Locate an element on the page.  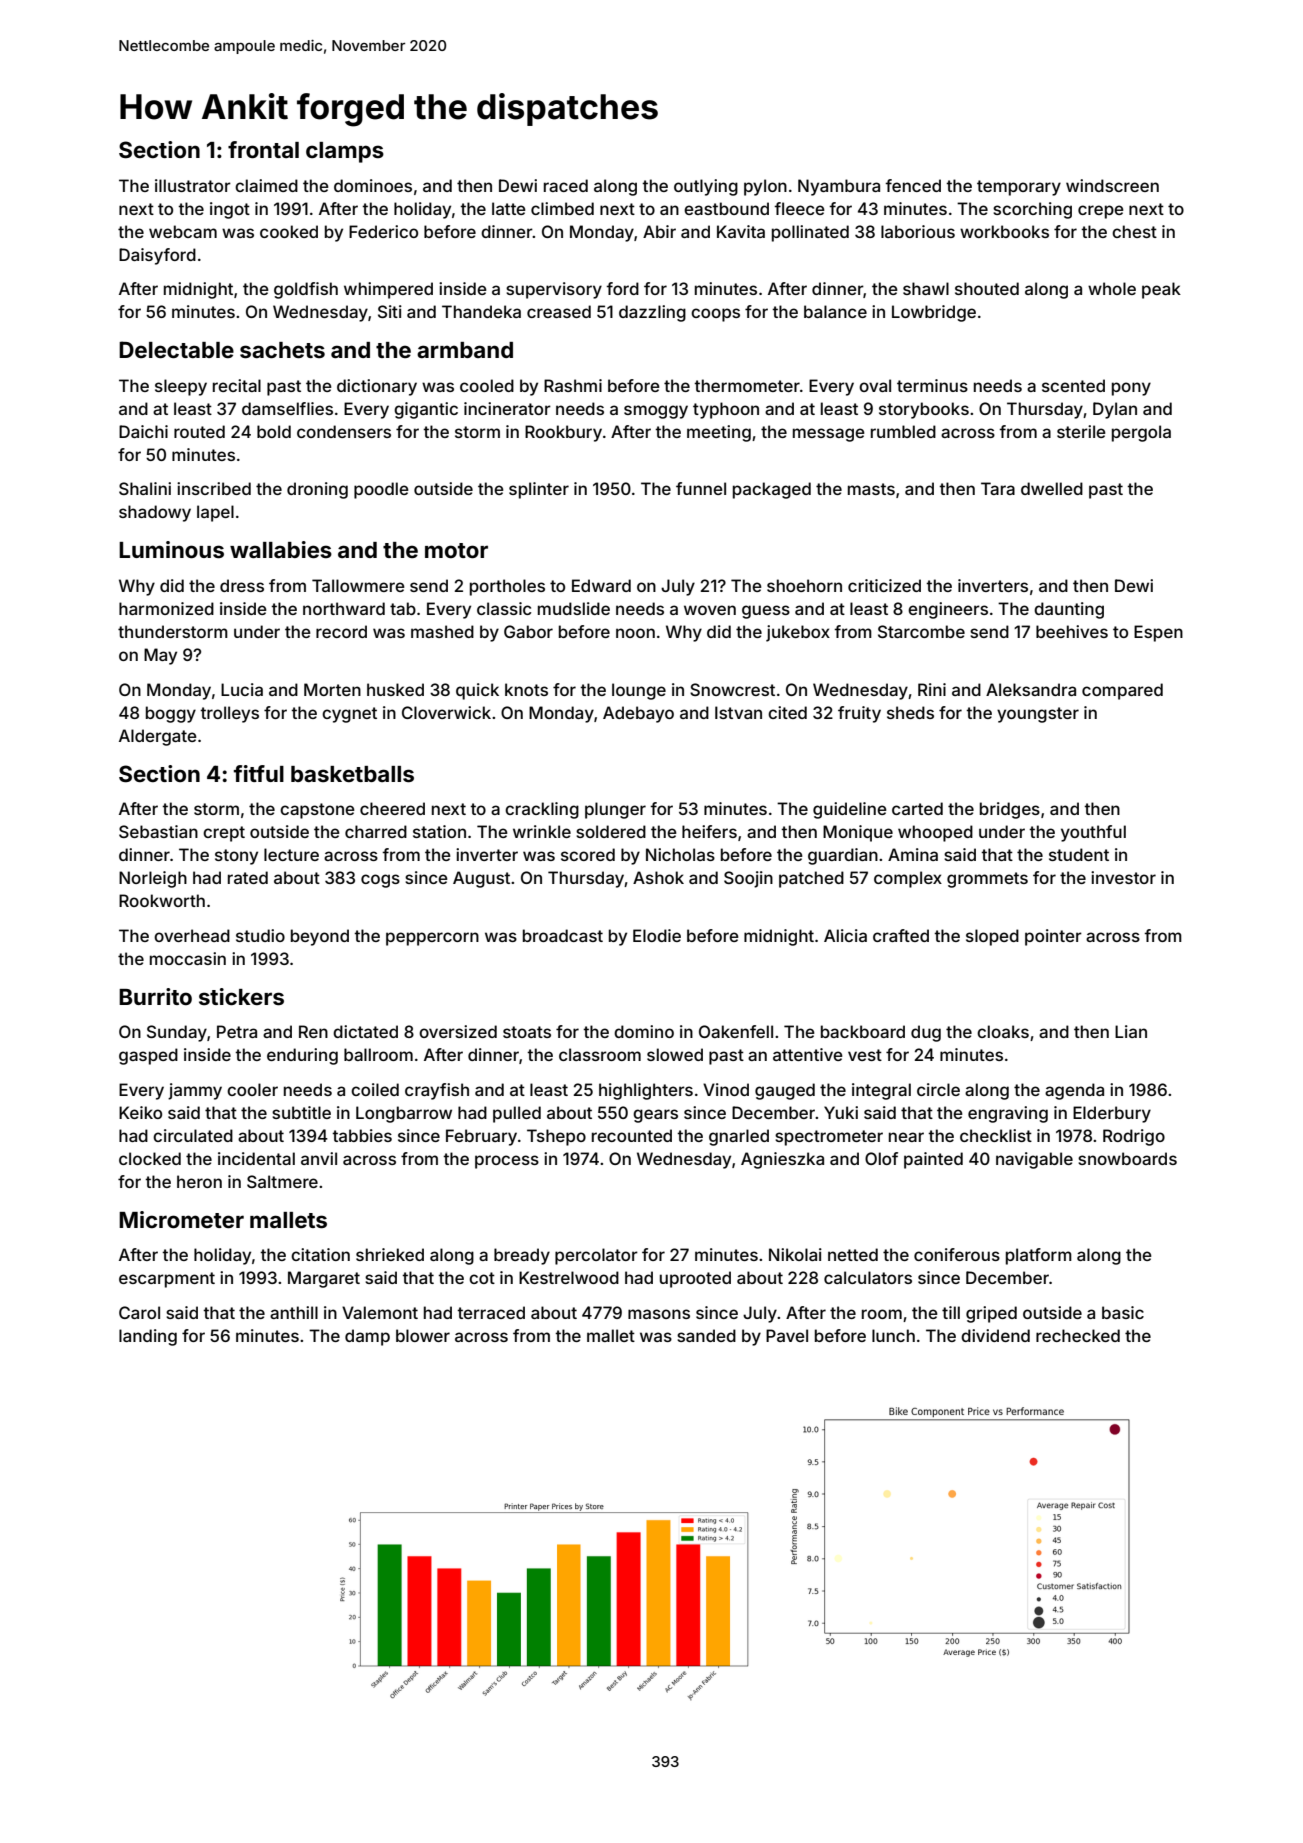
grommets is located at coordinates (987, 880).
